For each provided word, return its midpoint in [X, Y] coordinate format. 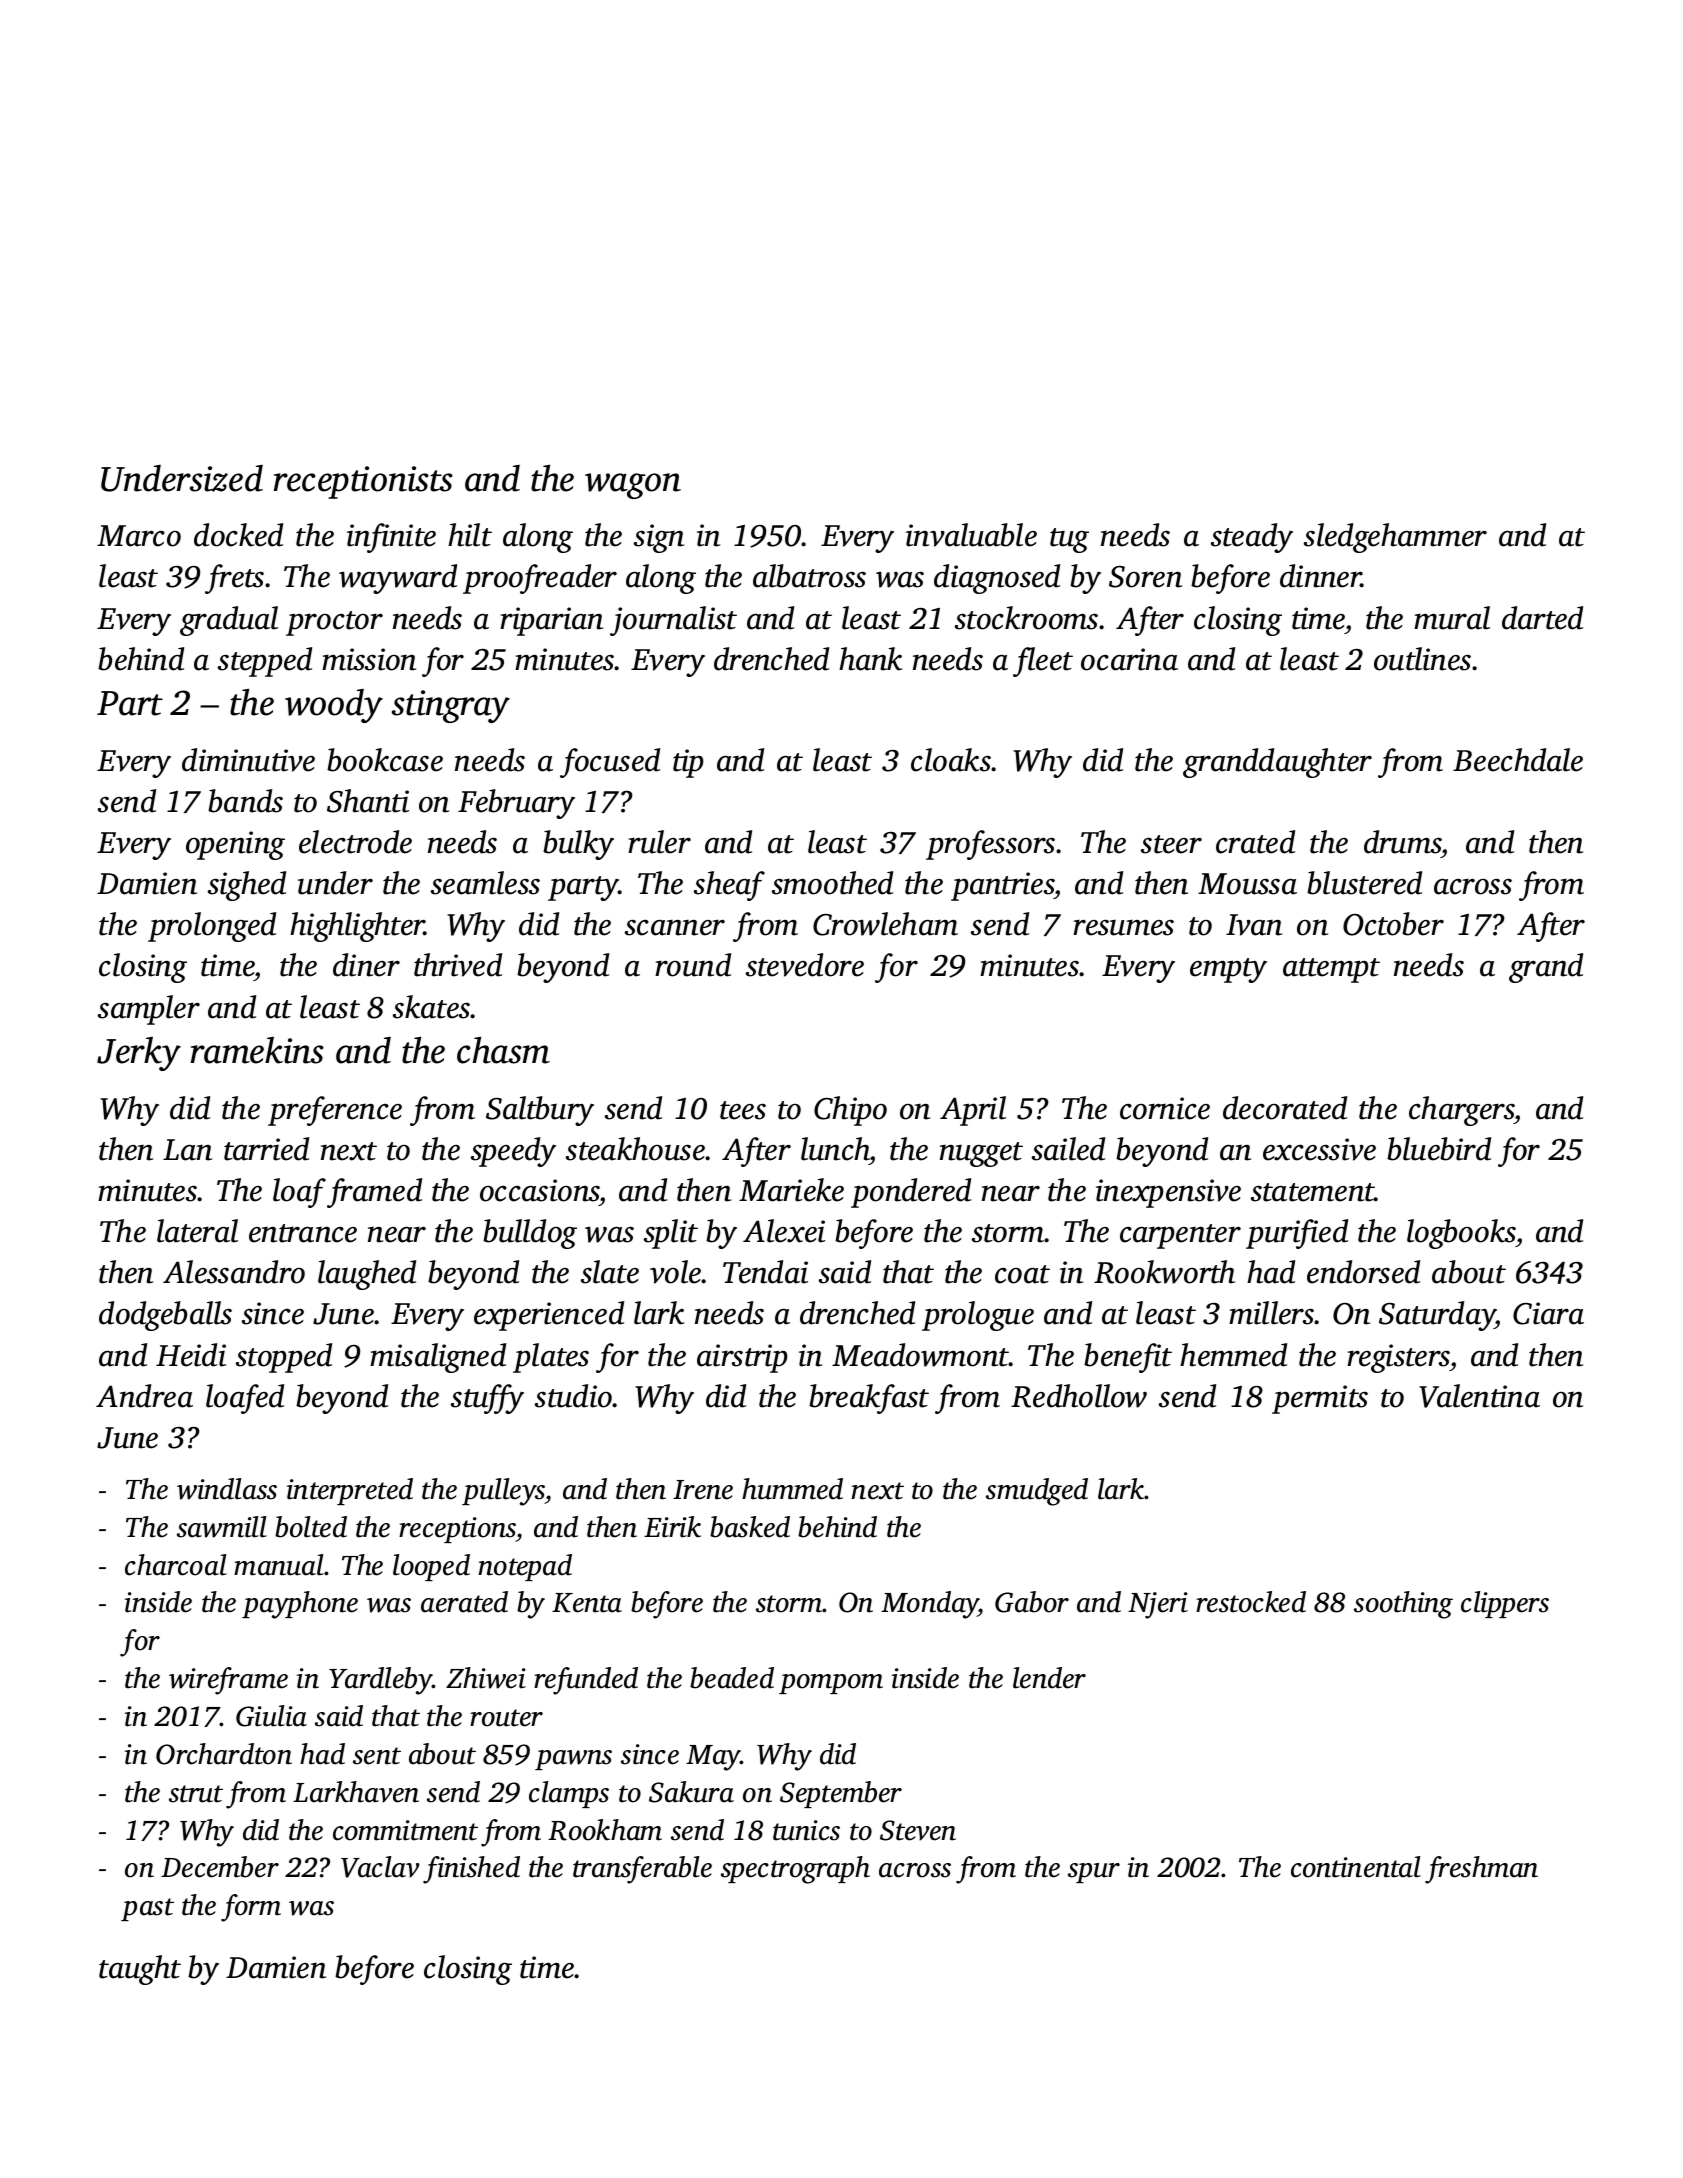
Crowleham [885, 924]
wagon [633, 486]
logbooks [1461, 1234]
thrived [458, 965]
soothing [1403, 1605]
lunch [835, 1149]
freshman [1481, 1870]
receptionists [363, 482]
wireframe [228, 1681]
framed [374, 1193]
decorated [1285, 1108]
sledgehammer [1395, 538]
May [713, 1758]
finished [471, 1870]
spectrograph [795, 1870]
